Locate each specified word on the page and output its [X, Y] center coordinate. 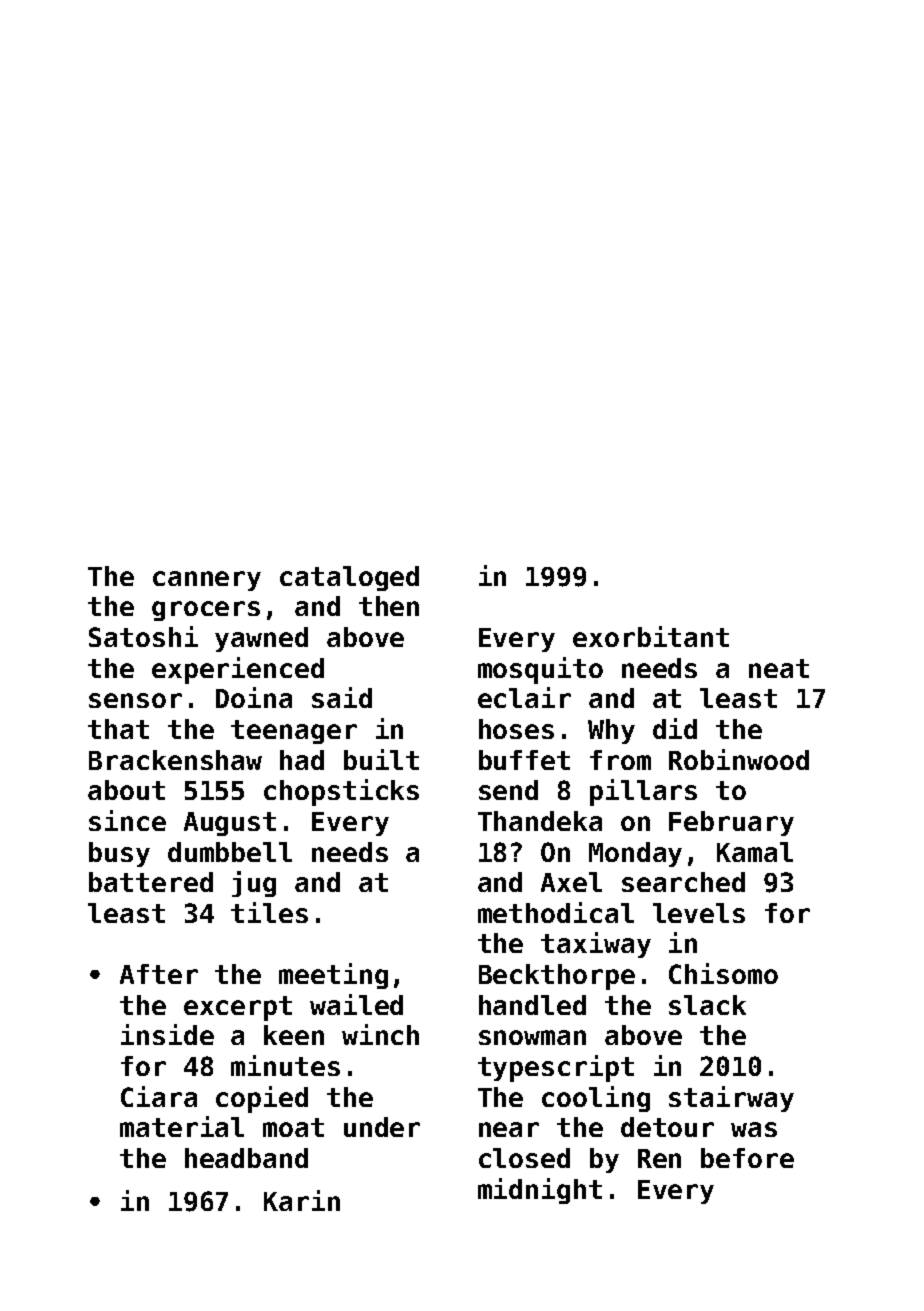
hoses [516, 729]
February [731, 823]
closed [524, 1158]
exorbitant [651, 636]
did [675, 728]
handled [532, 1005]
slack [707, 1005]
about [126, 790]
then [389, 606]
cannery [207, 581]
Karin [302, 1200]
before [747, 1158]
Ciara [159, 1096]
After [159, 974]
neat [779, 668]
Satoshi [143, 636]
